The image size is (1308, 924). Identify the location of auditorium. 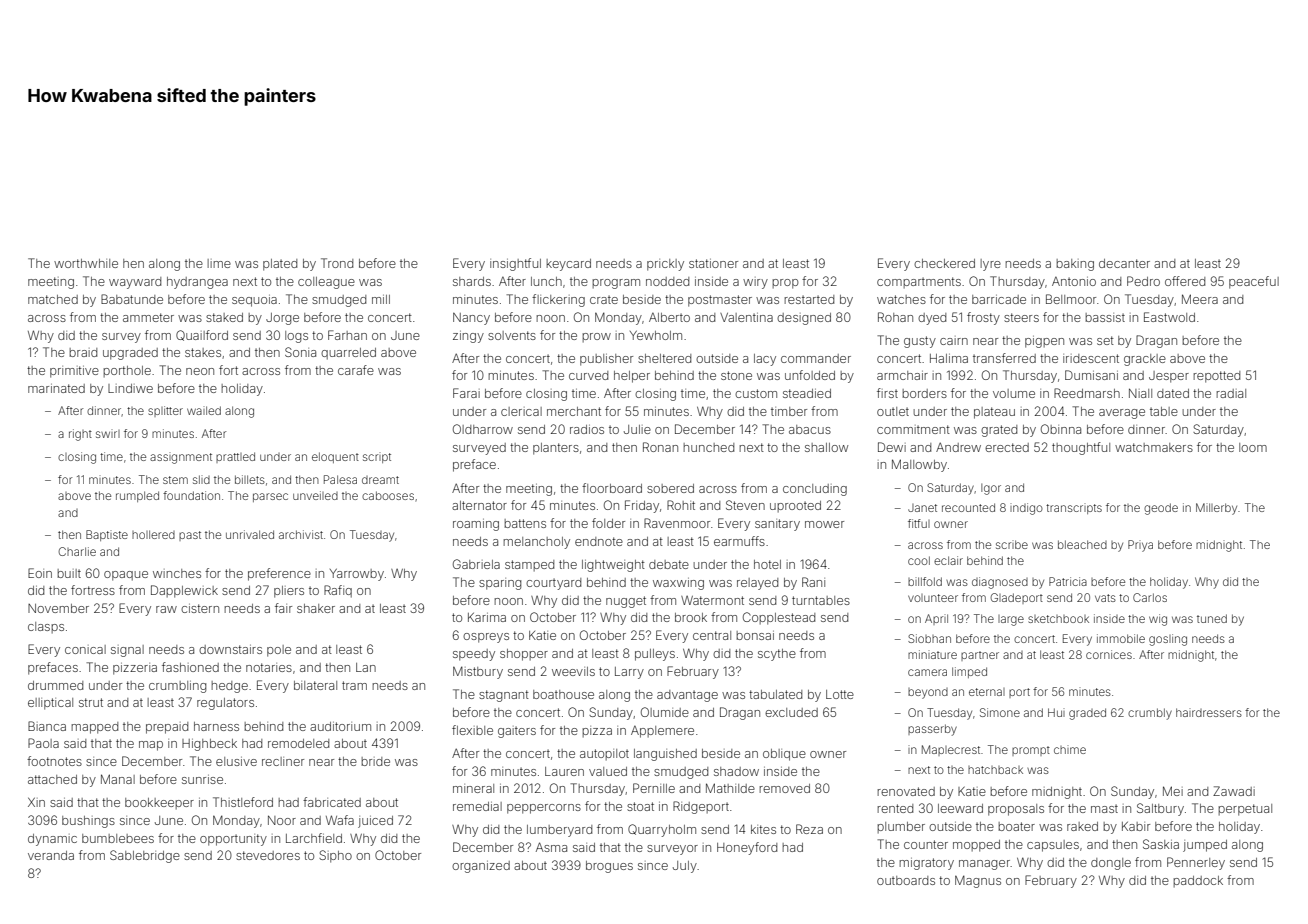
(340, 726).
